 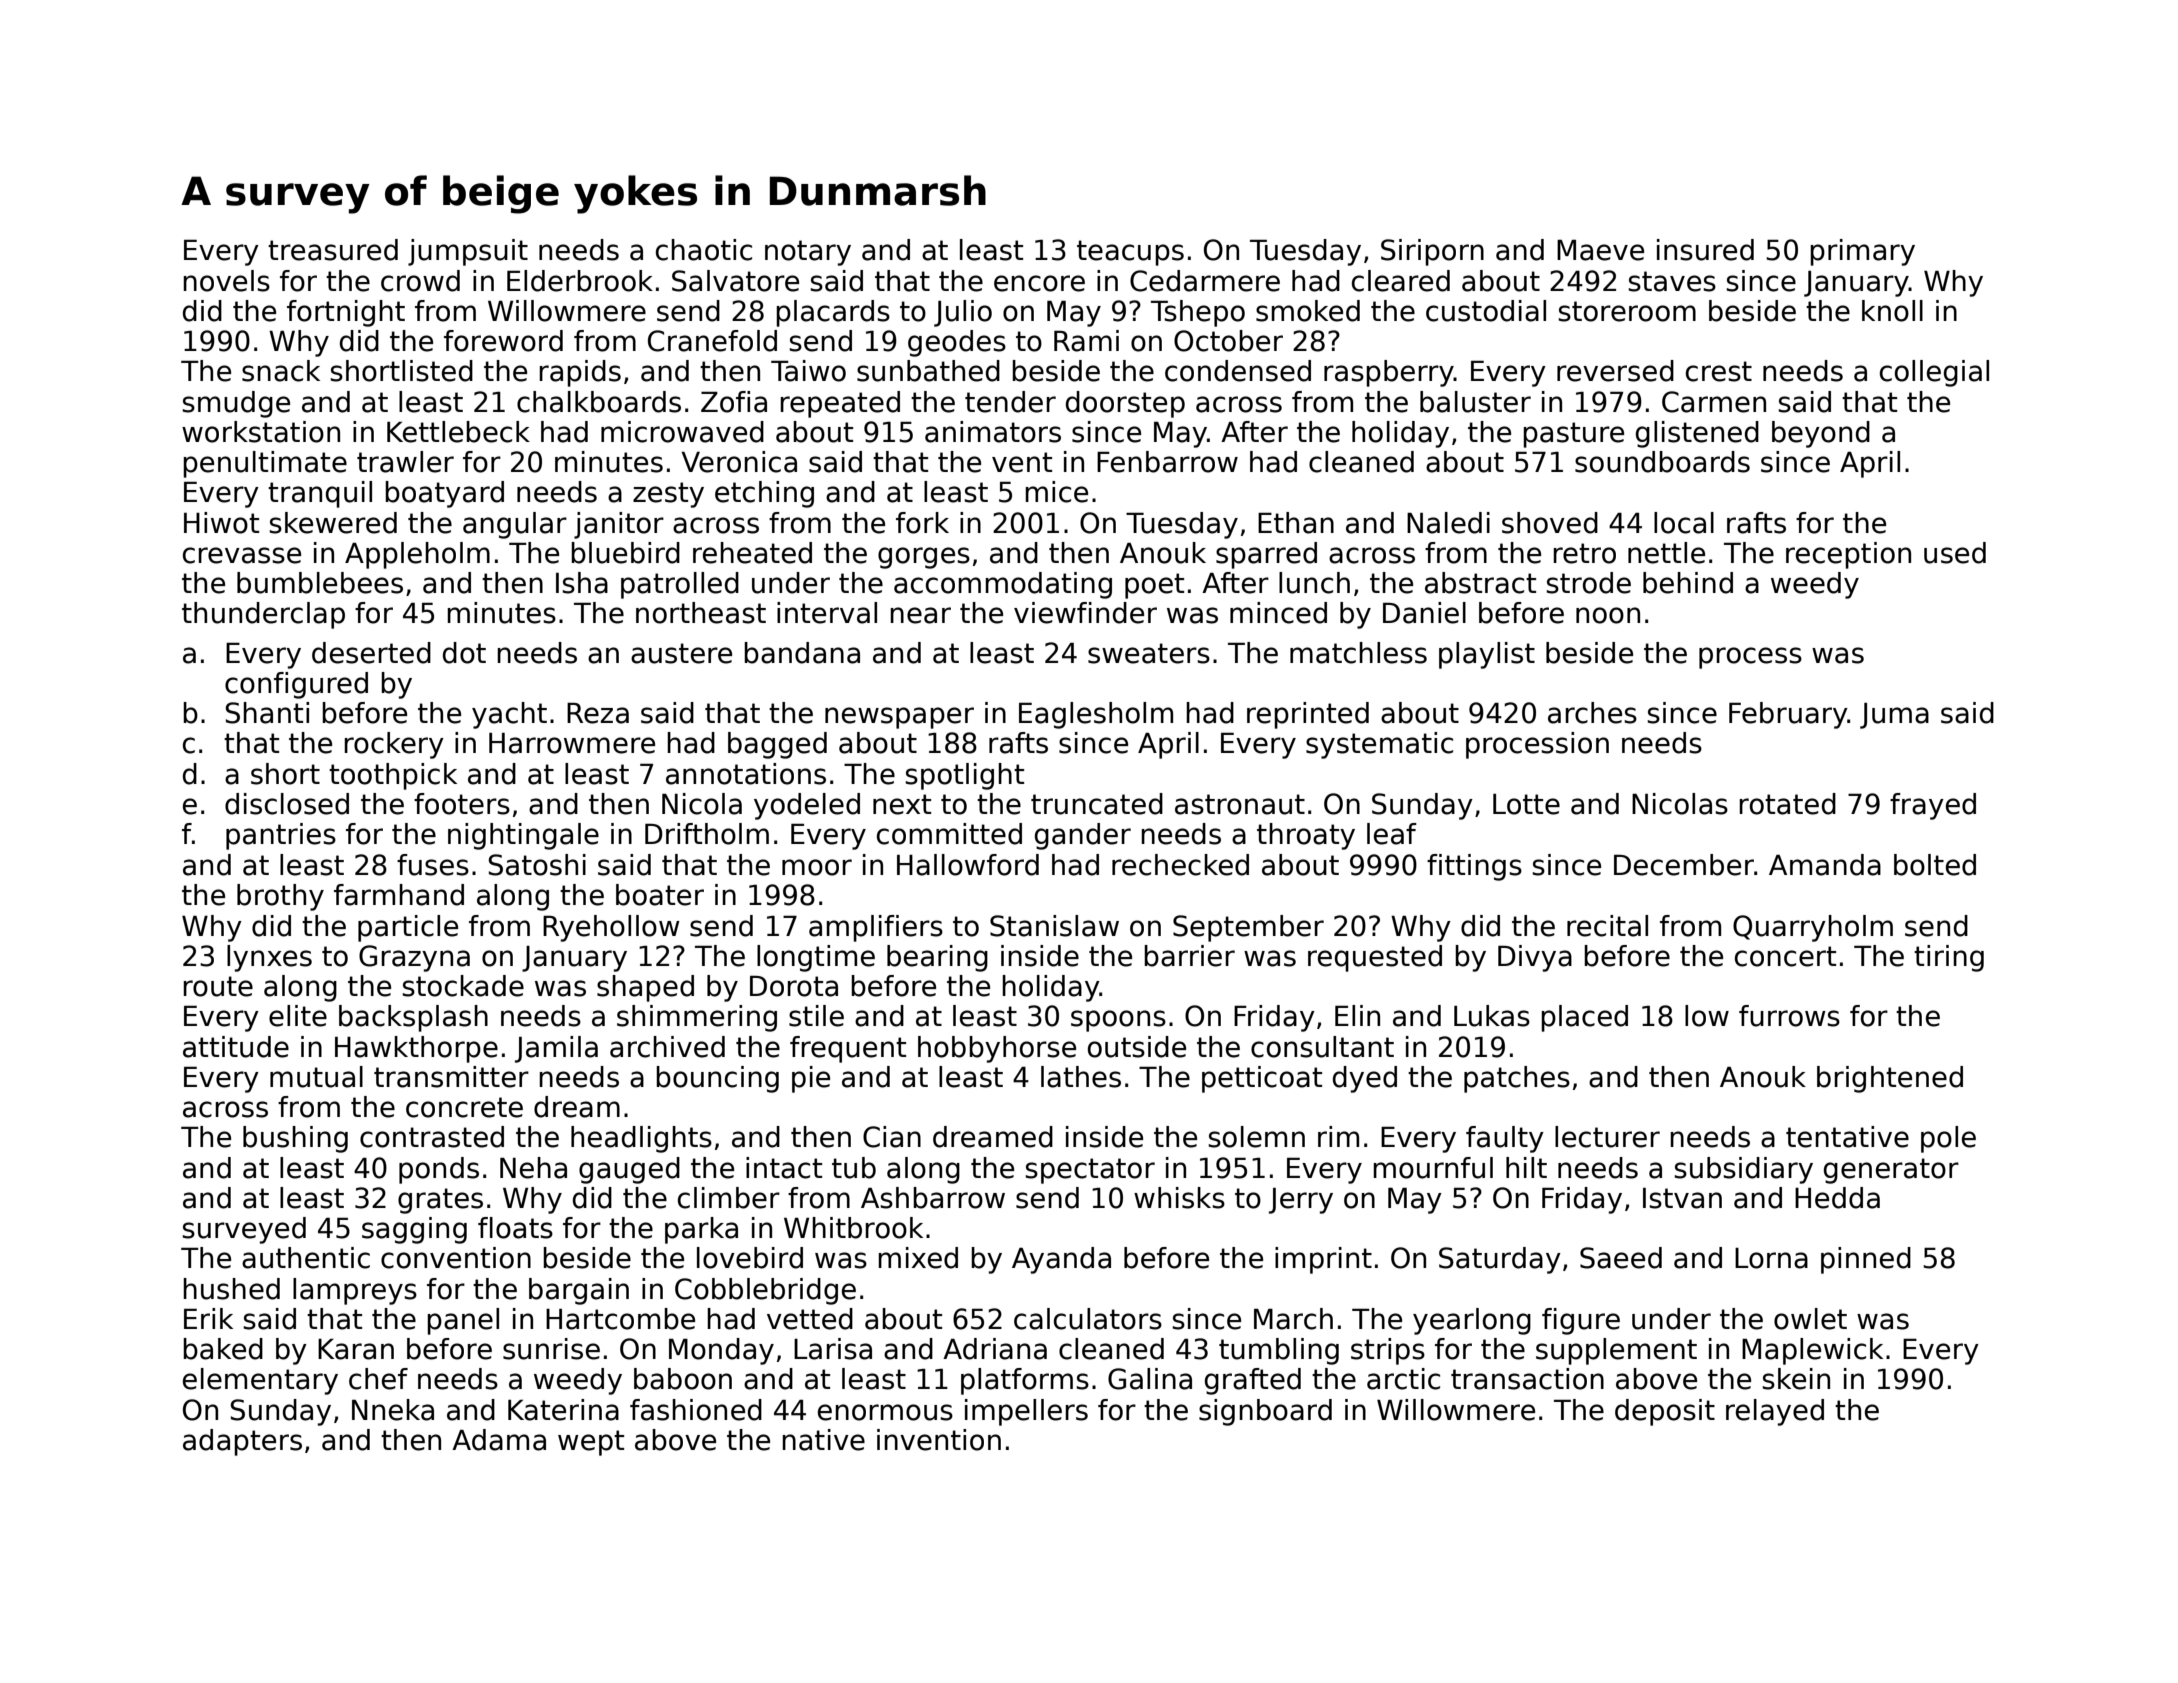 I want to click on signboard, so click(x=1265, y=1412).
